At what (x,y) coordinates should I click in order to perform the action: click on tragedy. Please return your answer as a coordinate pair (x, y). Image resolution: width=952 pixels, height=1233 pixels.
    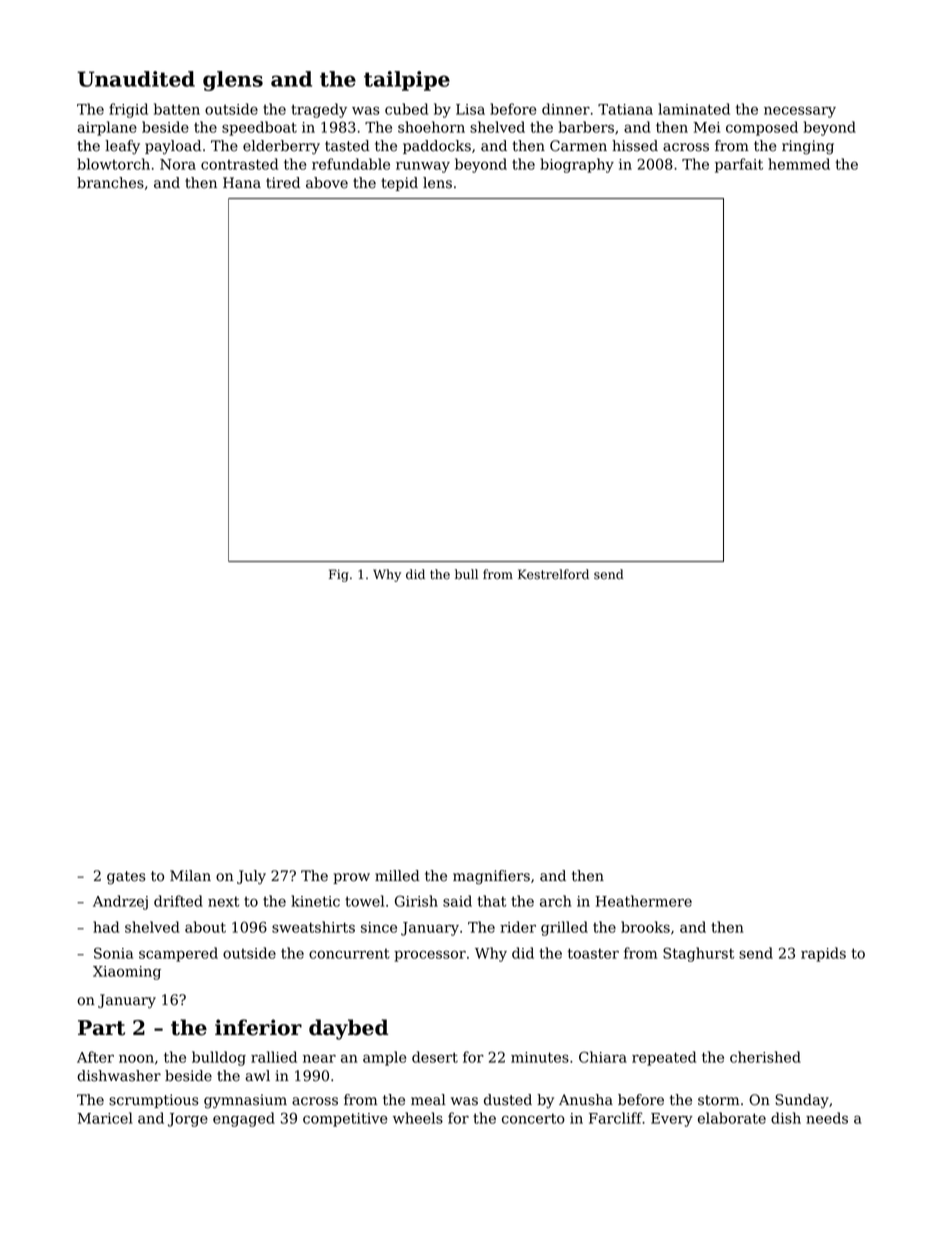
    Looking at the image, I should click on (319, 110).
